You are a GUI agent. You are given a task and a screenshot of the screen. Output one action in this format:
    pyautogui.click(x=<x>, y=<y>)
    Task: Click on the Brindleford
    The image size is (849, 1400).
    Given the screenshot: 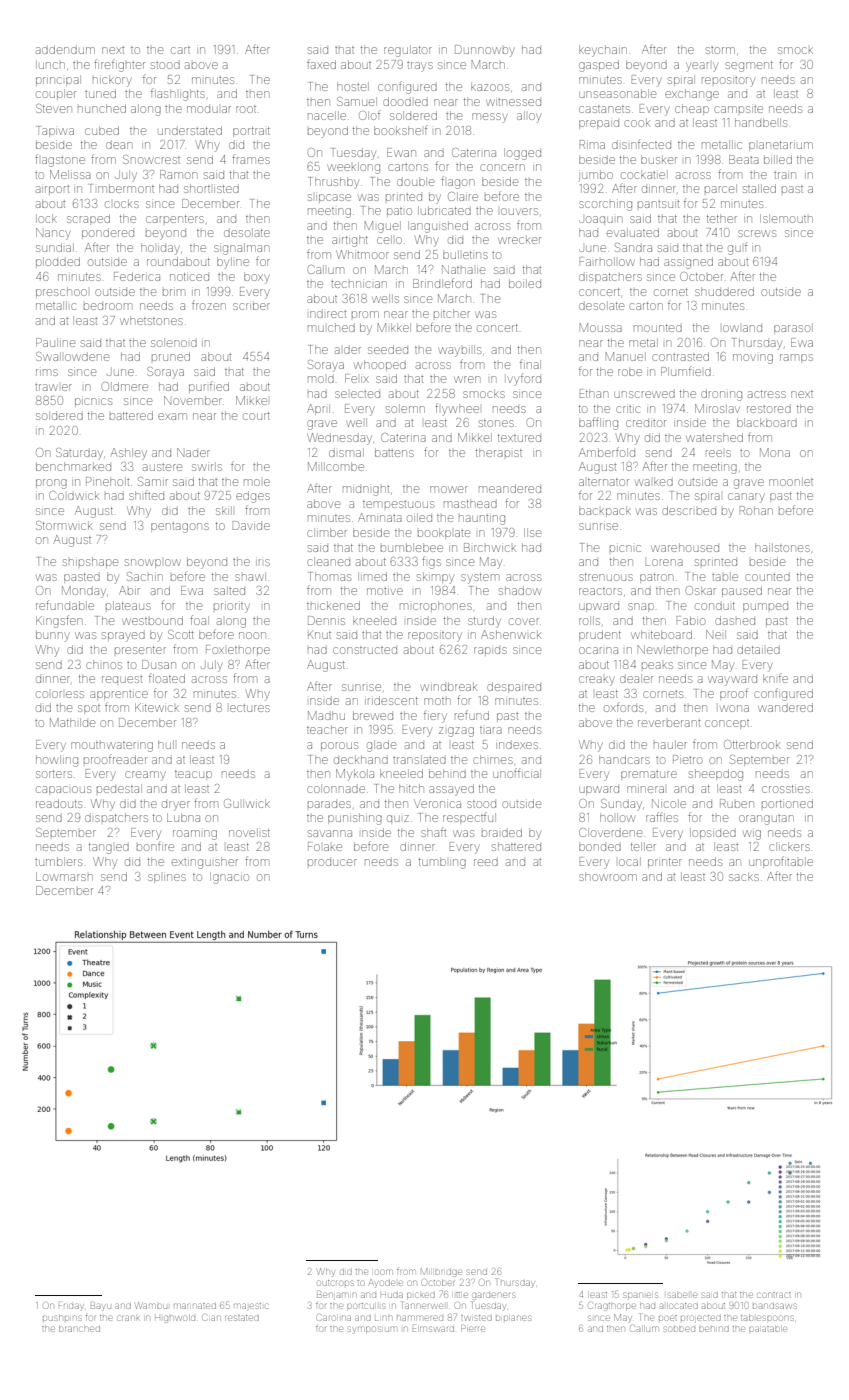 What is the action you would take?
    pyautogui.click(x=442, y=283)
